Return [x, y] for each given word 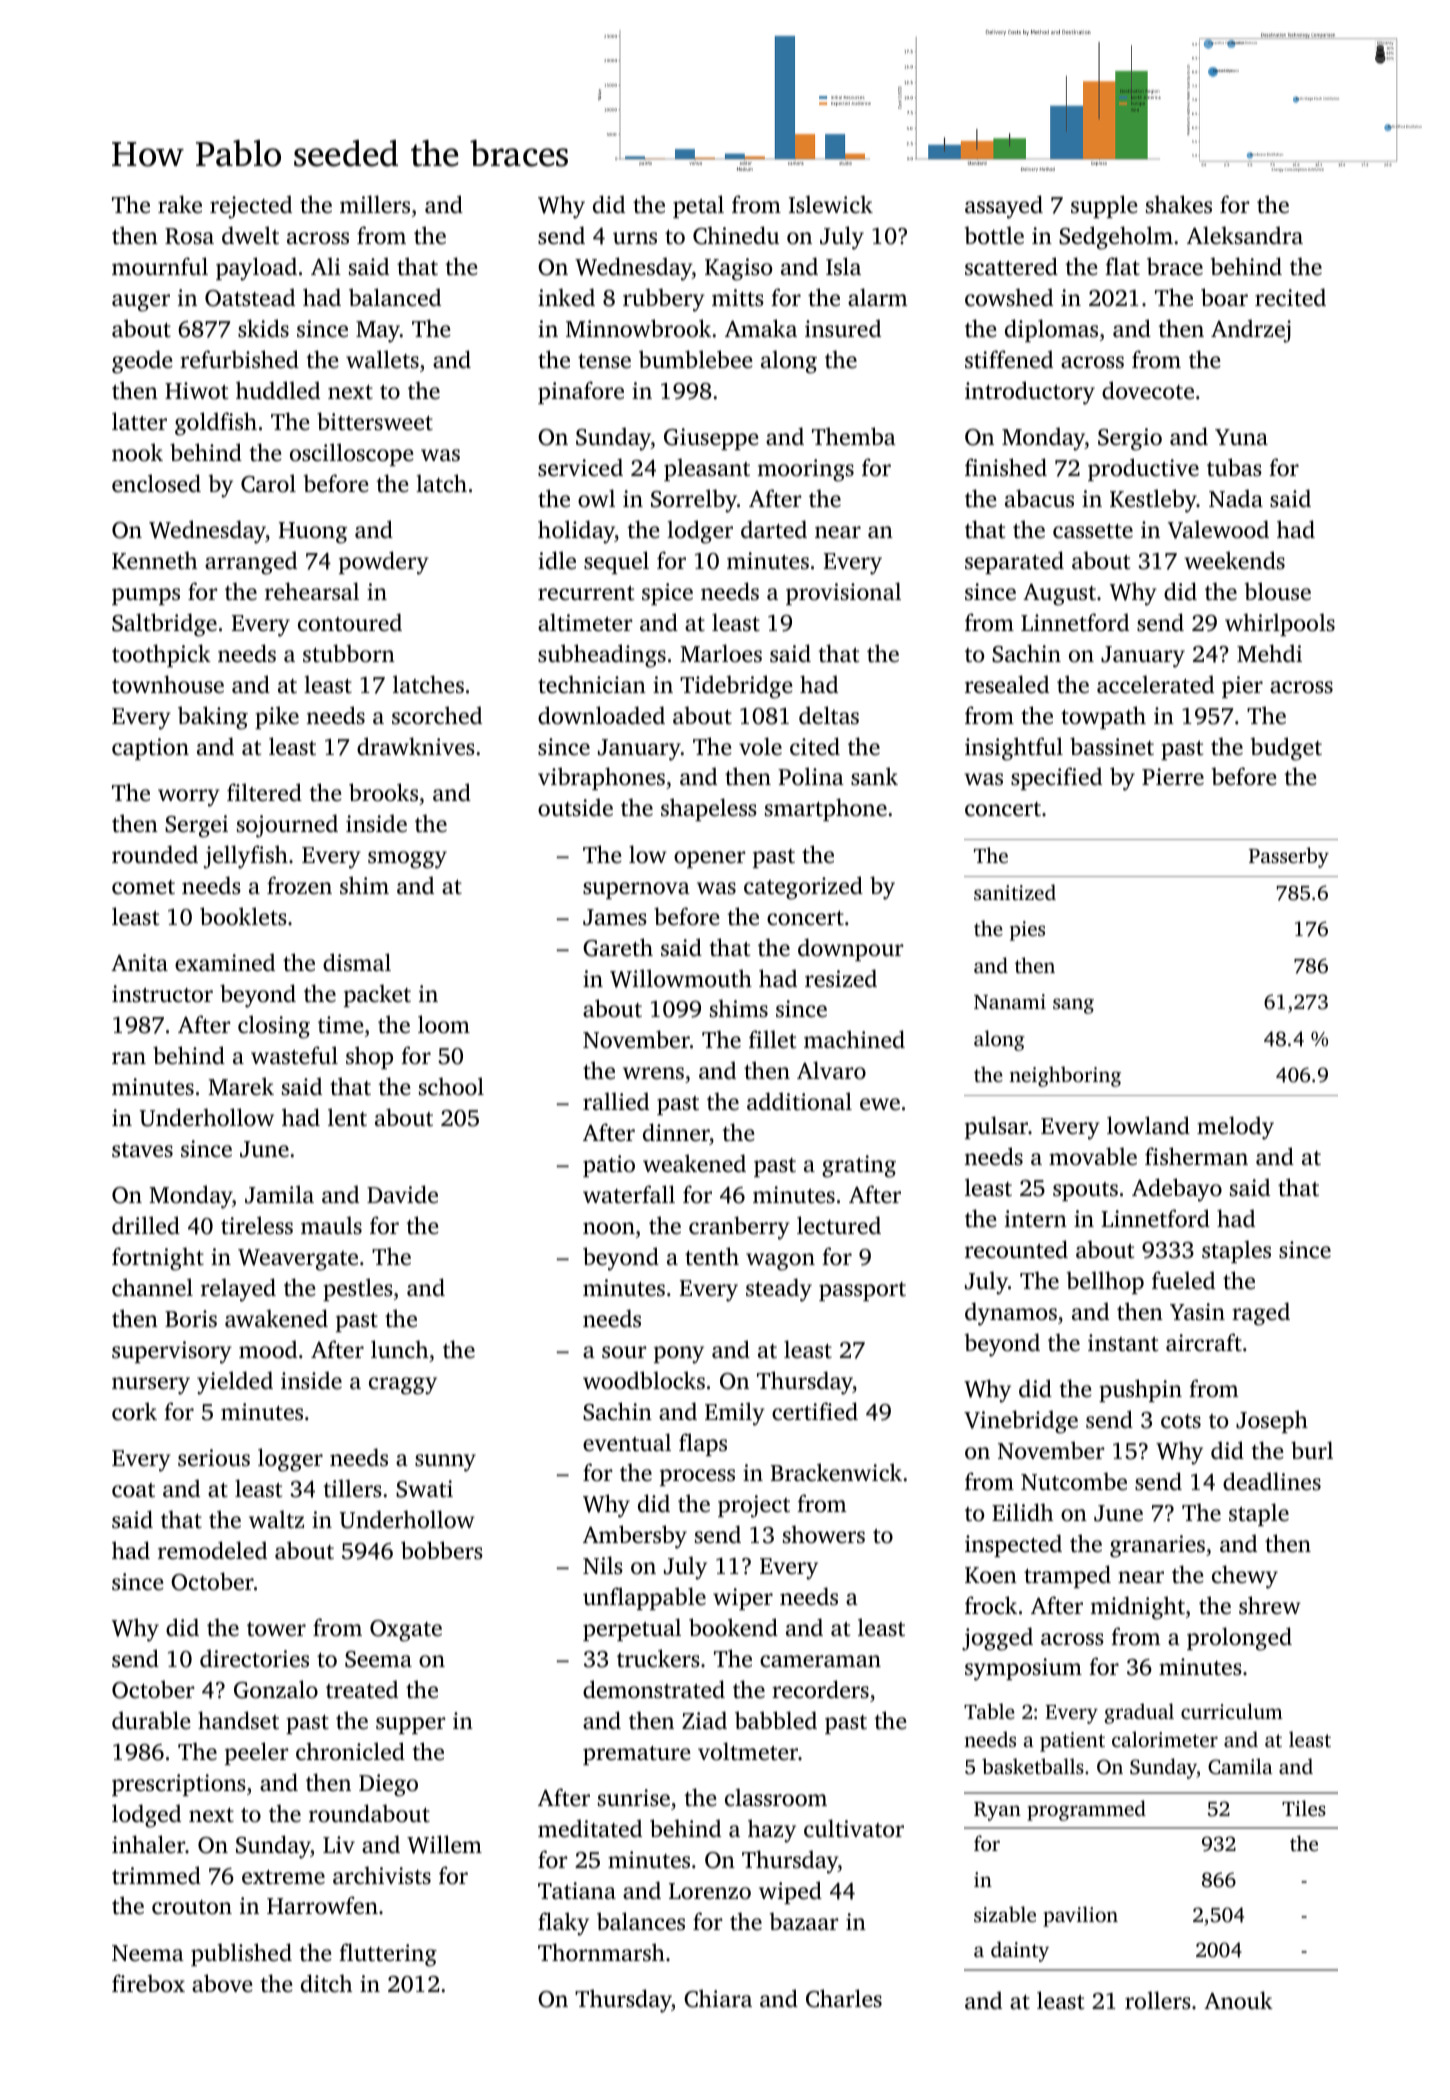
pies [1027, 931]
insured [843, 328]
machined [854, 1039]
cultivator [854, 1828]
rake [180, 204]
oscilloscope [351, 454]
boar [1224, 297]
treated [362, 1689]
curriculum [1232, 1711]
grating [859, 1166]
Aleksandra [1245, 235]
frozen [299, 885]
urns [635, 238]
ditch [326, 1983]
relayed [238, 1290]
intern [1036, 1219]
